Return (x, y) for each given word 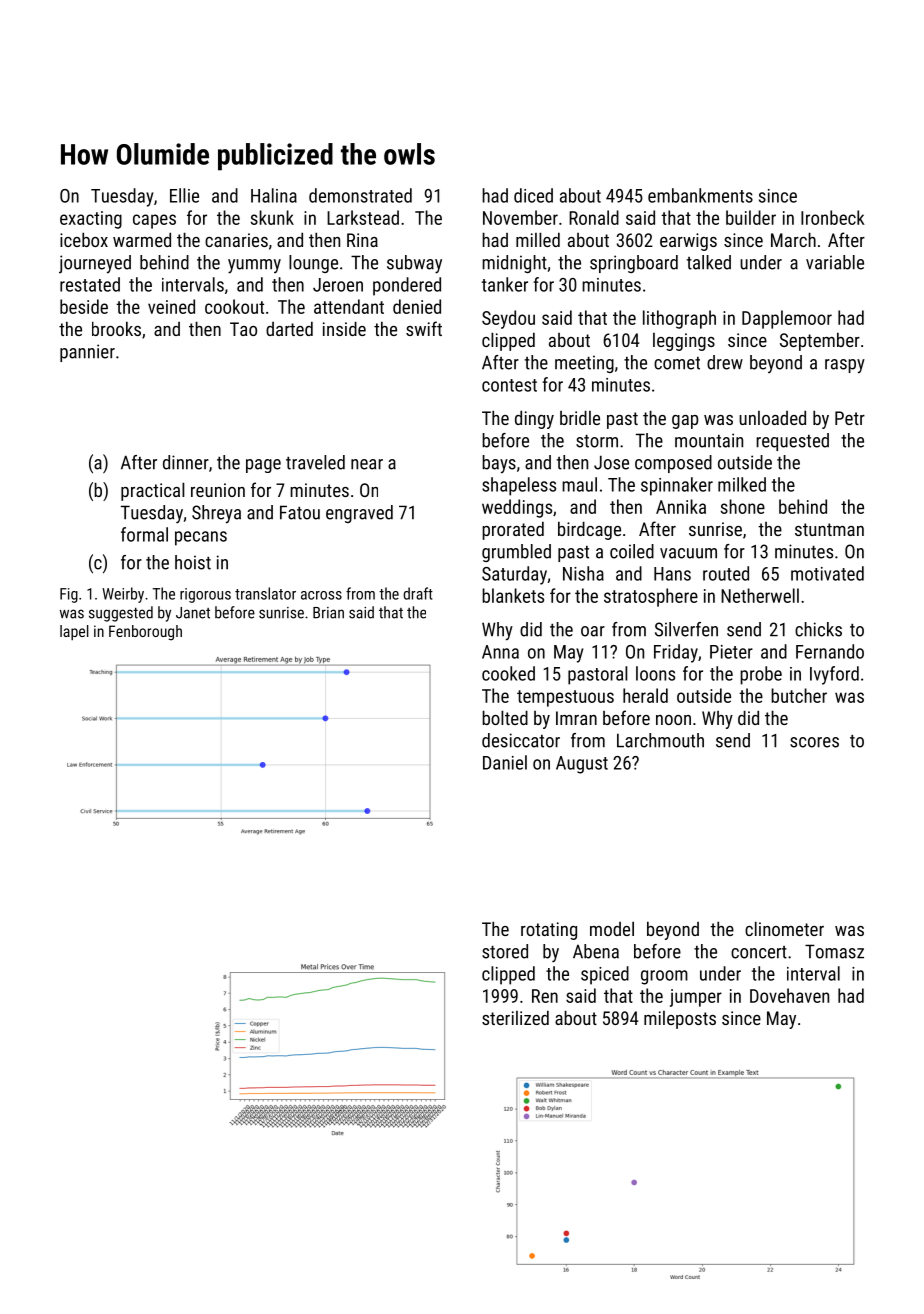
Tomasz (834, 951)
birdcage (589, 530)
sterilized (515, 1017)
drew (725, 362)
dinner (186, 462)
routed (726, 573)
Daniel (505, 762)
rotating (549, 931)
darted (289, 328)
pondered (407, 286)
